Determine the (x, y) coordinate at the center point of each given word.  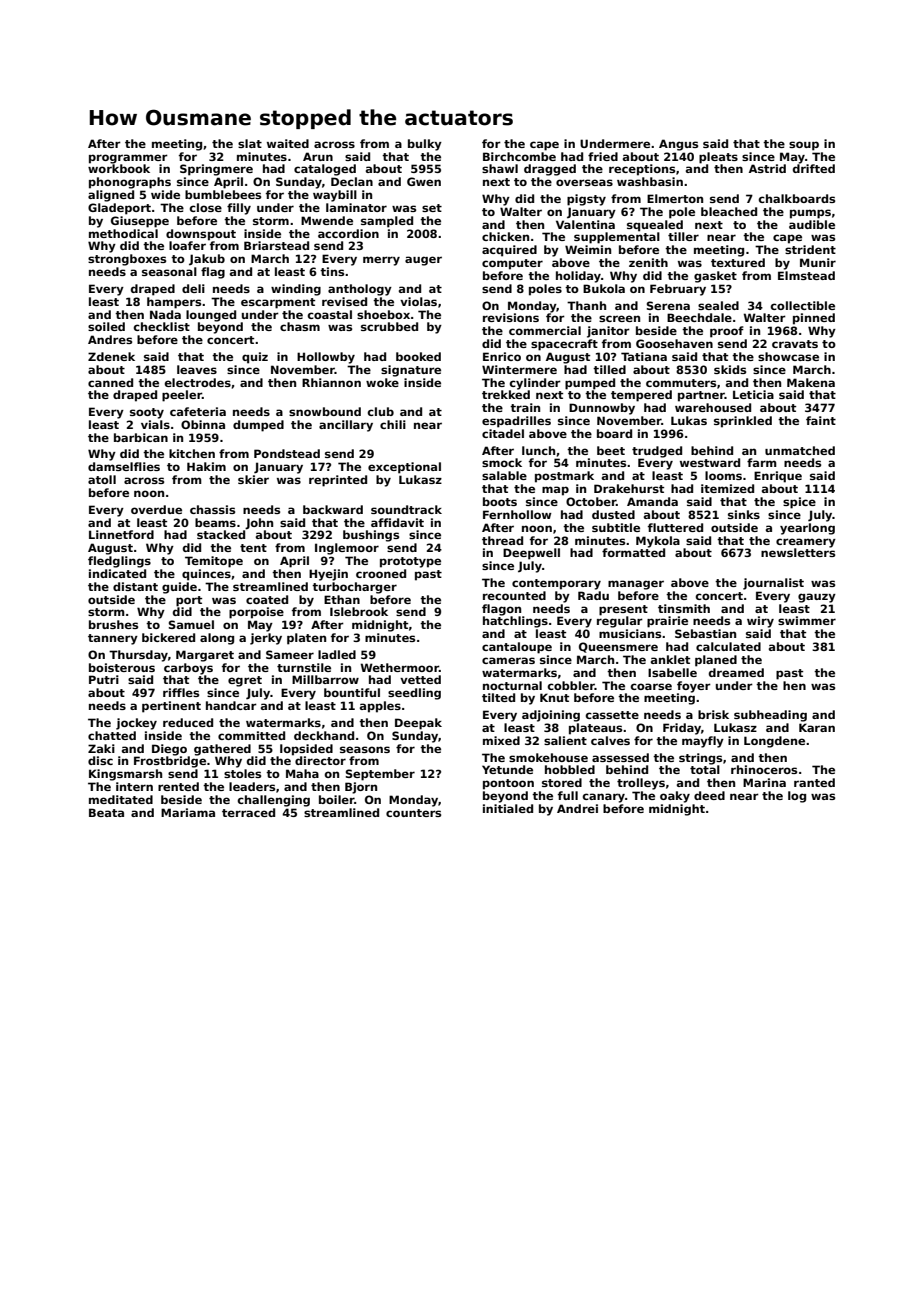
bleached (729, 211)
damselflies (124, 466)
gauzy (817, 598)
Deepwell (531, 554)
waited (288, 143)
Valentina (585, 224)
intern (134, 786)
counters (413, 813)
